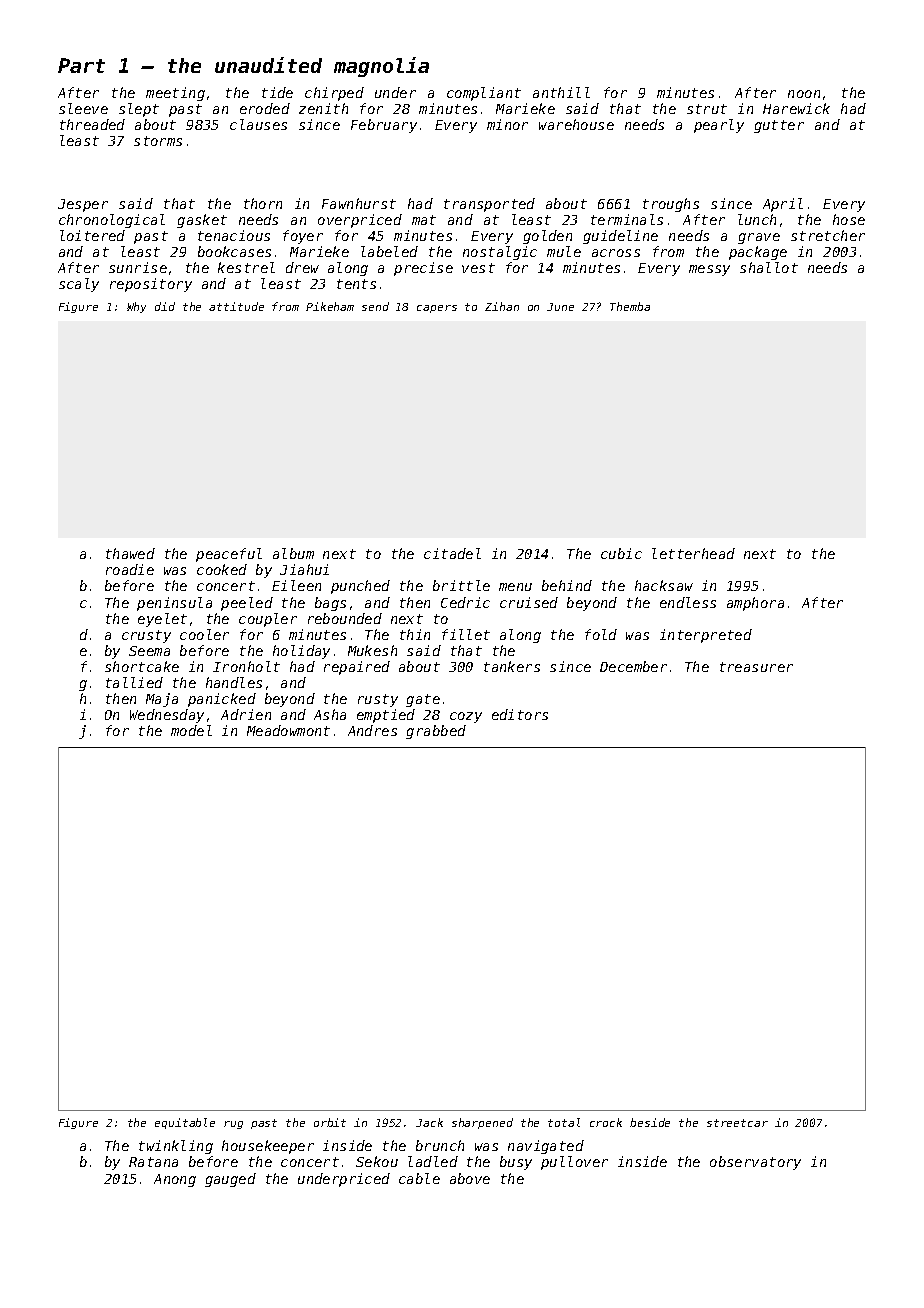 This screenshot has height=1308, width=924. What do you see at coordinates (436, 732) in the screenshot?
I see `grabbed` at bounding box center [436, 732].
